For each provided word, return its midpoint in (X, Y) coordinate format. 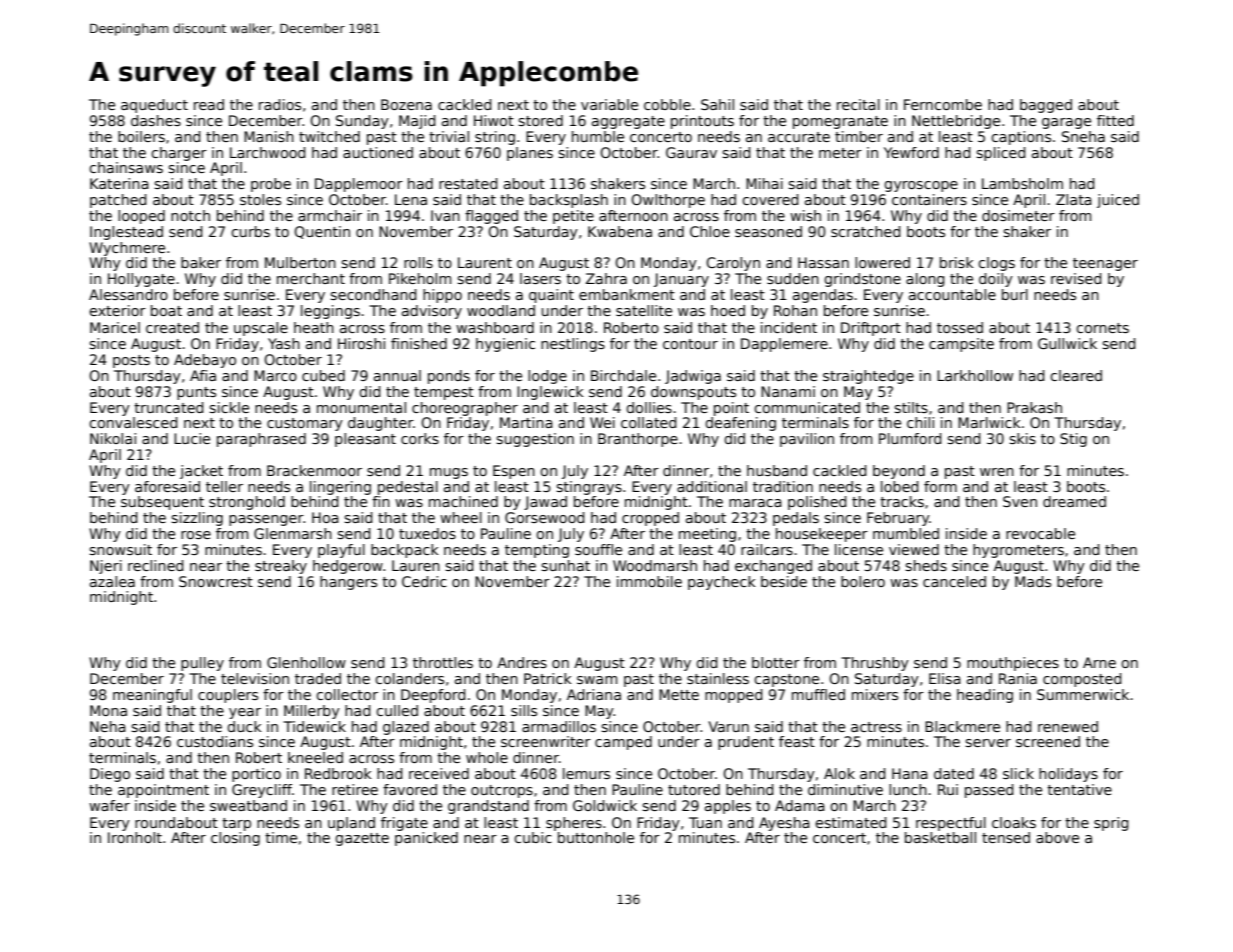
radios (280, 104)
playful (341, 551)
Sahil (717, 104)
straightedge (868, 377)
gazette (362, 839)
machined (463, 501)
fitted (1115, 120)
